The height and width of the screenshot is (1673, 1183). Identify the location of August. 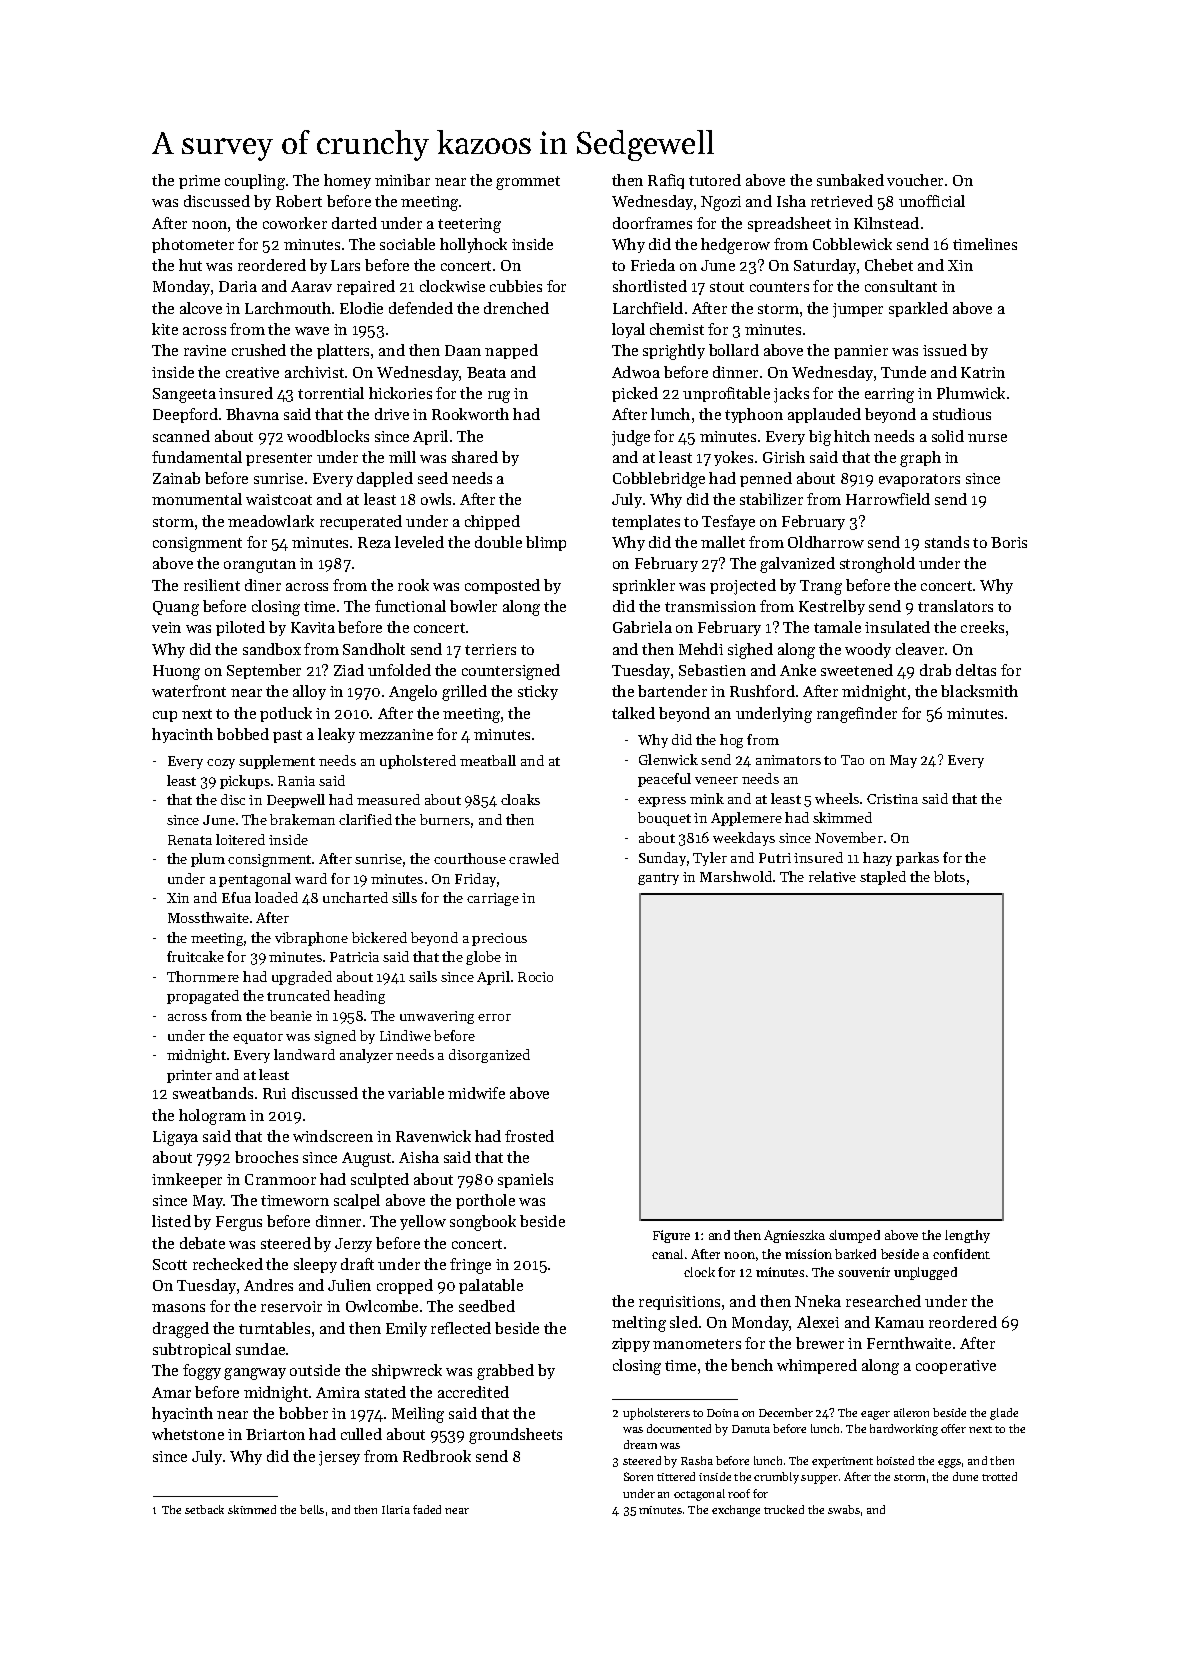
(366, 1159).
